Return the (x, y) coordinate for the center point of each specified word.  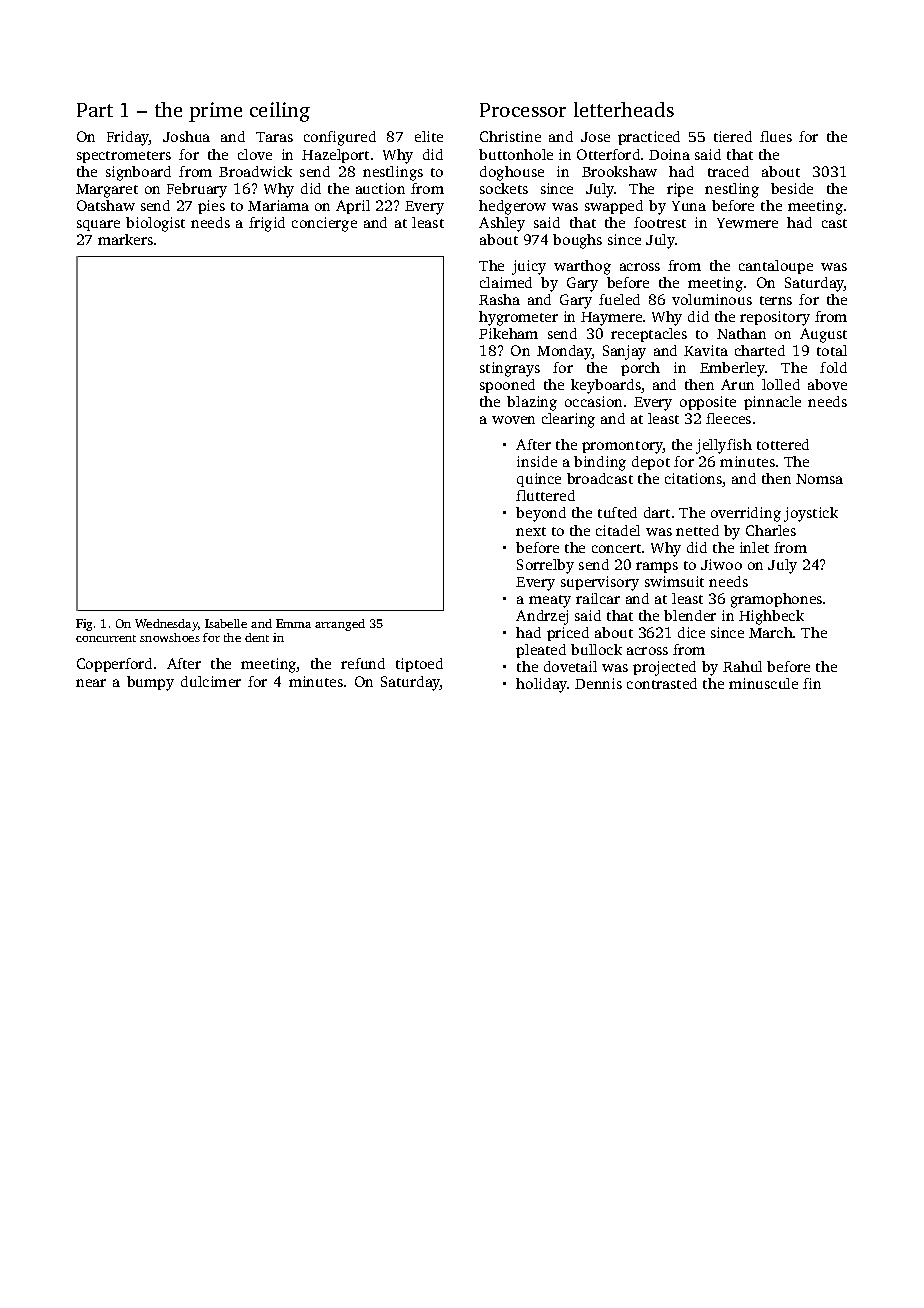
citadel (618, 530)
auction (380, 188)
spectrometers (124, 157)
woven (513, 420)
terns (776, 300)
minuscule (763, 683)
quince (539, 480)
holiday (542, 685)
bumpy (150, 683)
